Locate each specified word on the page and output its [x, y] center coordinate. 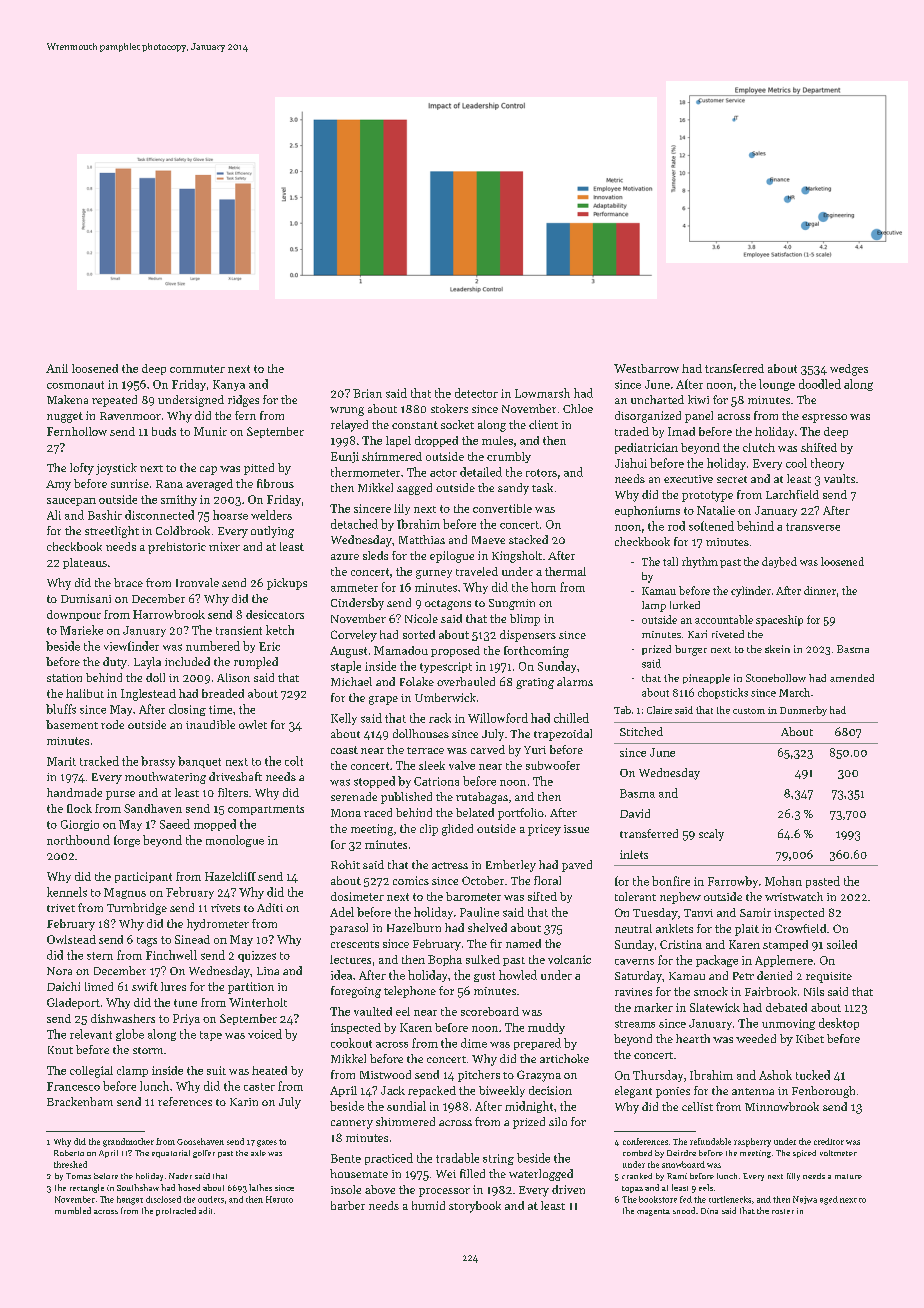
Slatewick [715, 1007]
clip [429, 830]
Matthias [422, 539]
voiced [265, 1034]
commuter [197, 369]
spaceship [779, 620]
